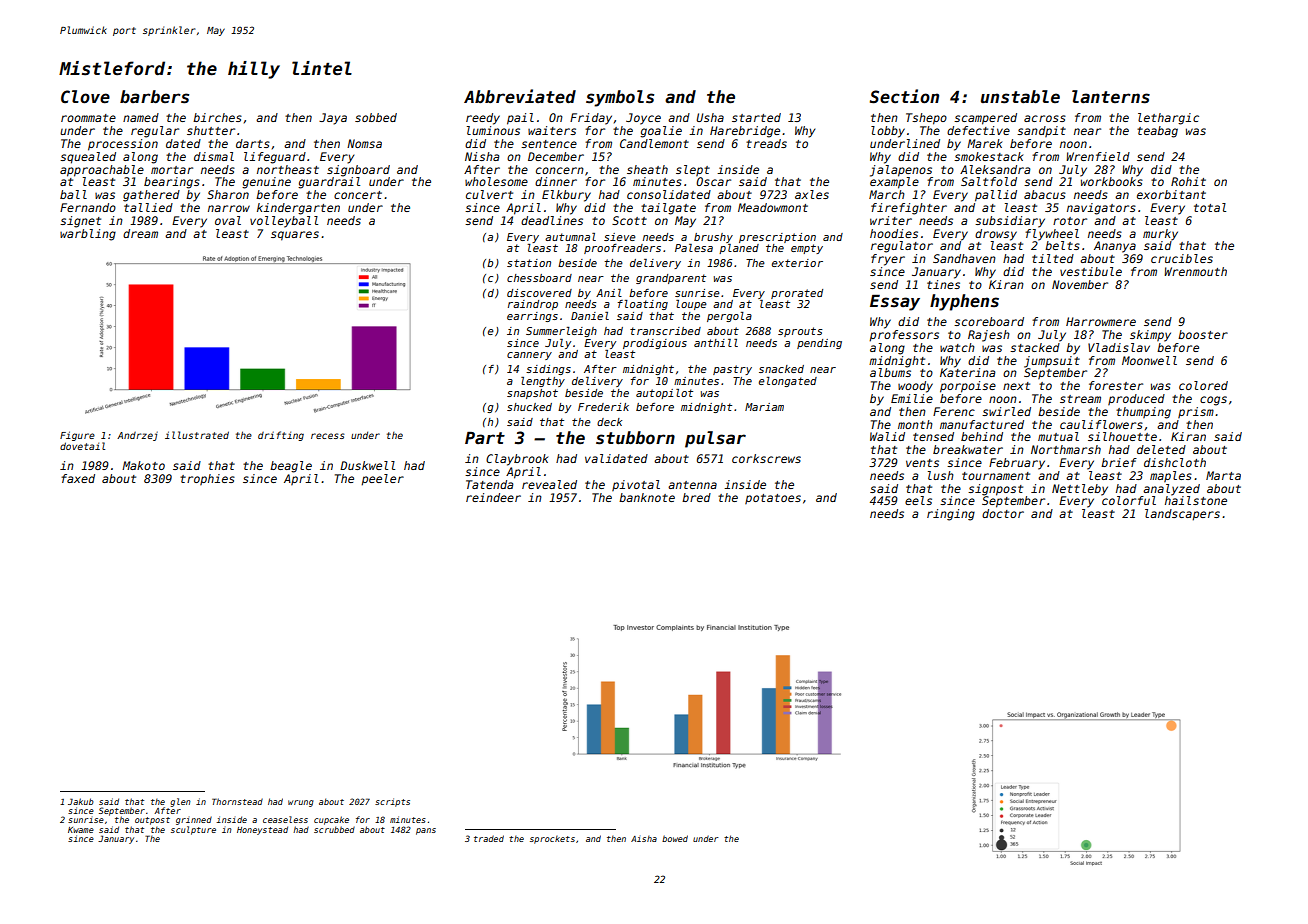  I want to click on regulator, so click(902, 247).
